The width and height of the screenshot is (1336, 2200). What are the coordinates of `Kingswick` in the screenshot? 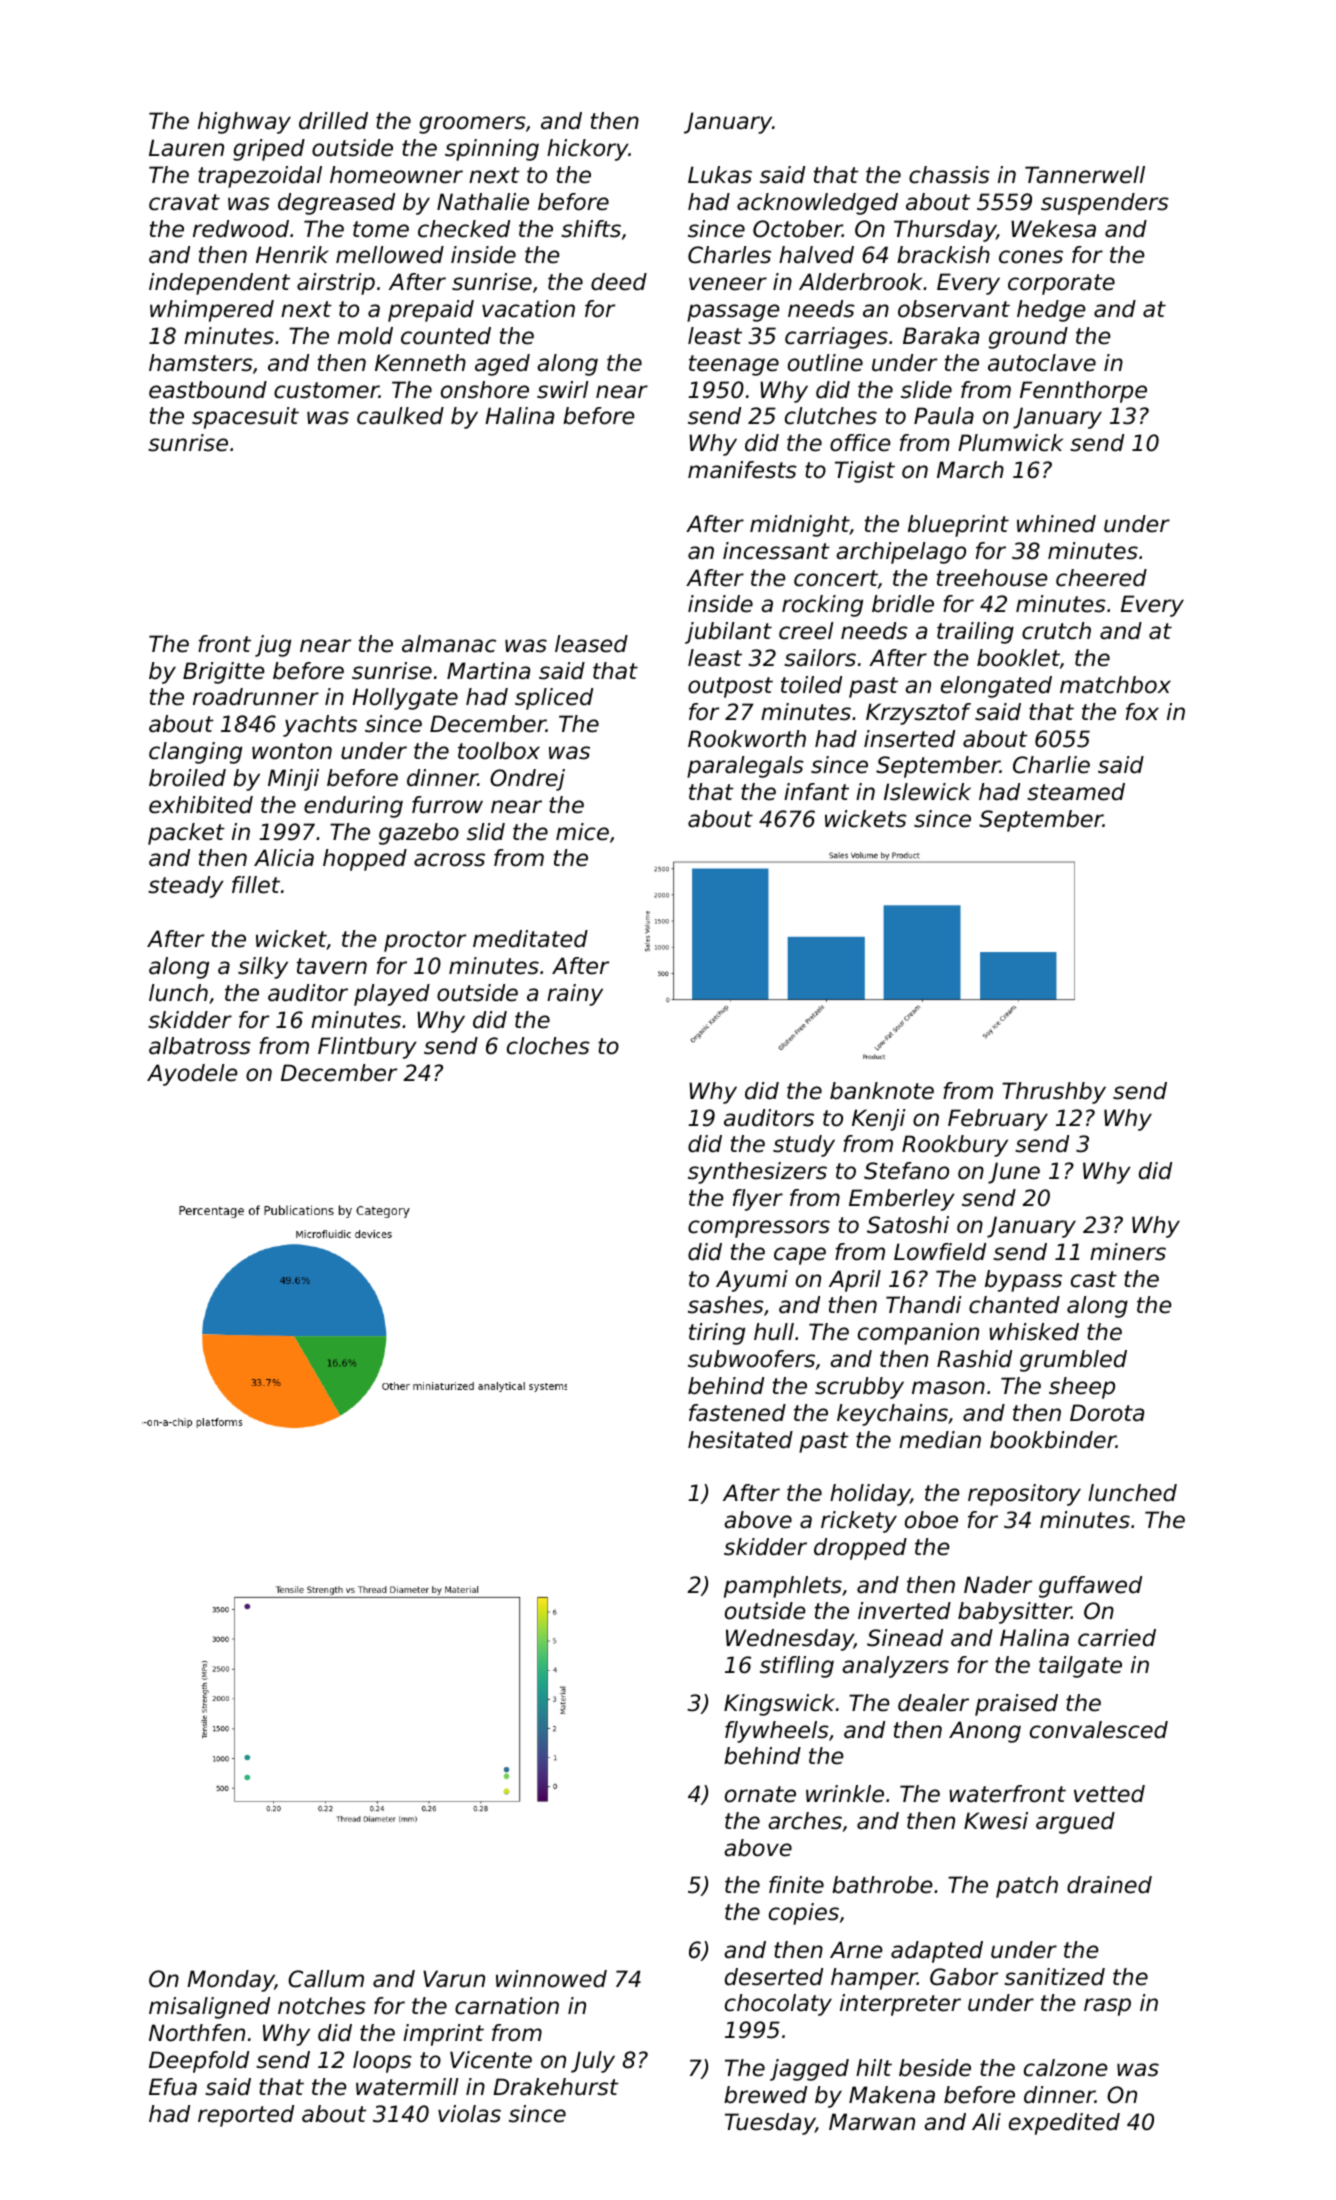 It's located at (779, 1705).
